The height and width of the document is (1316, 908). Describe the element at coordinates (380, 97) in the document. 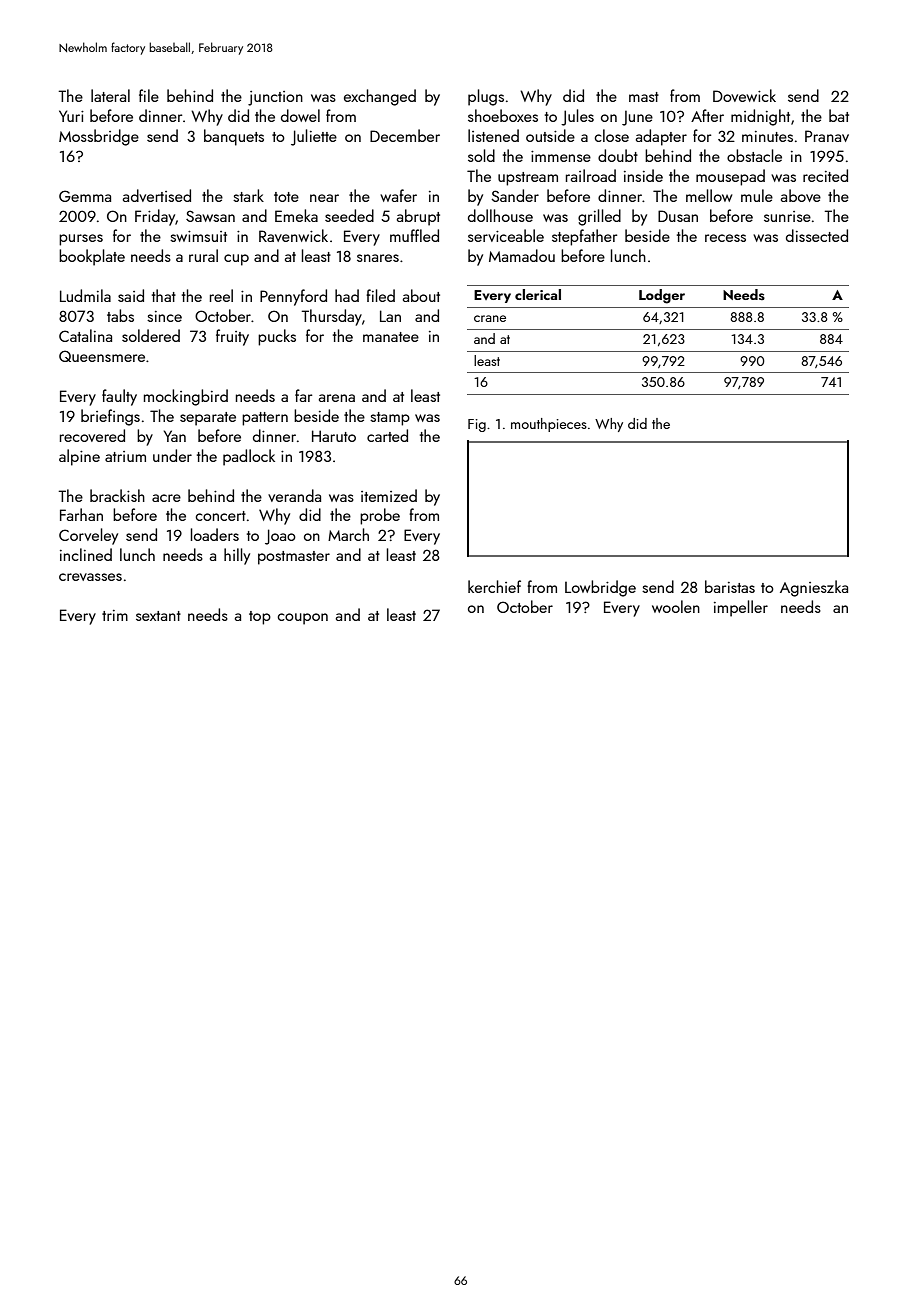

I see `exchanged` at that location.
